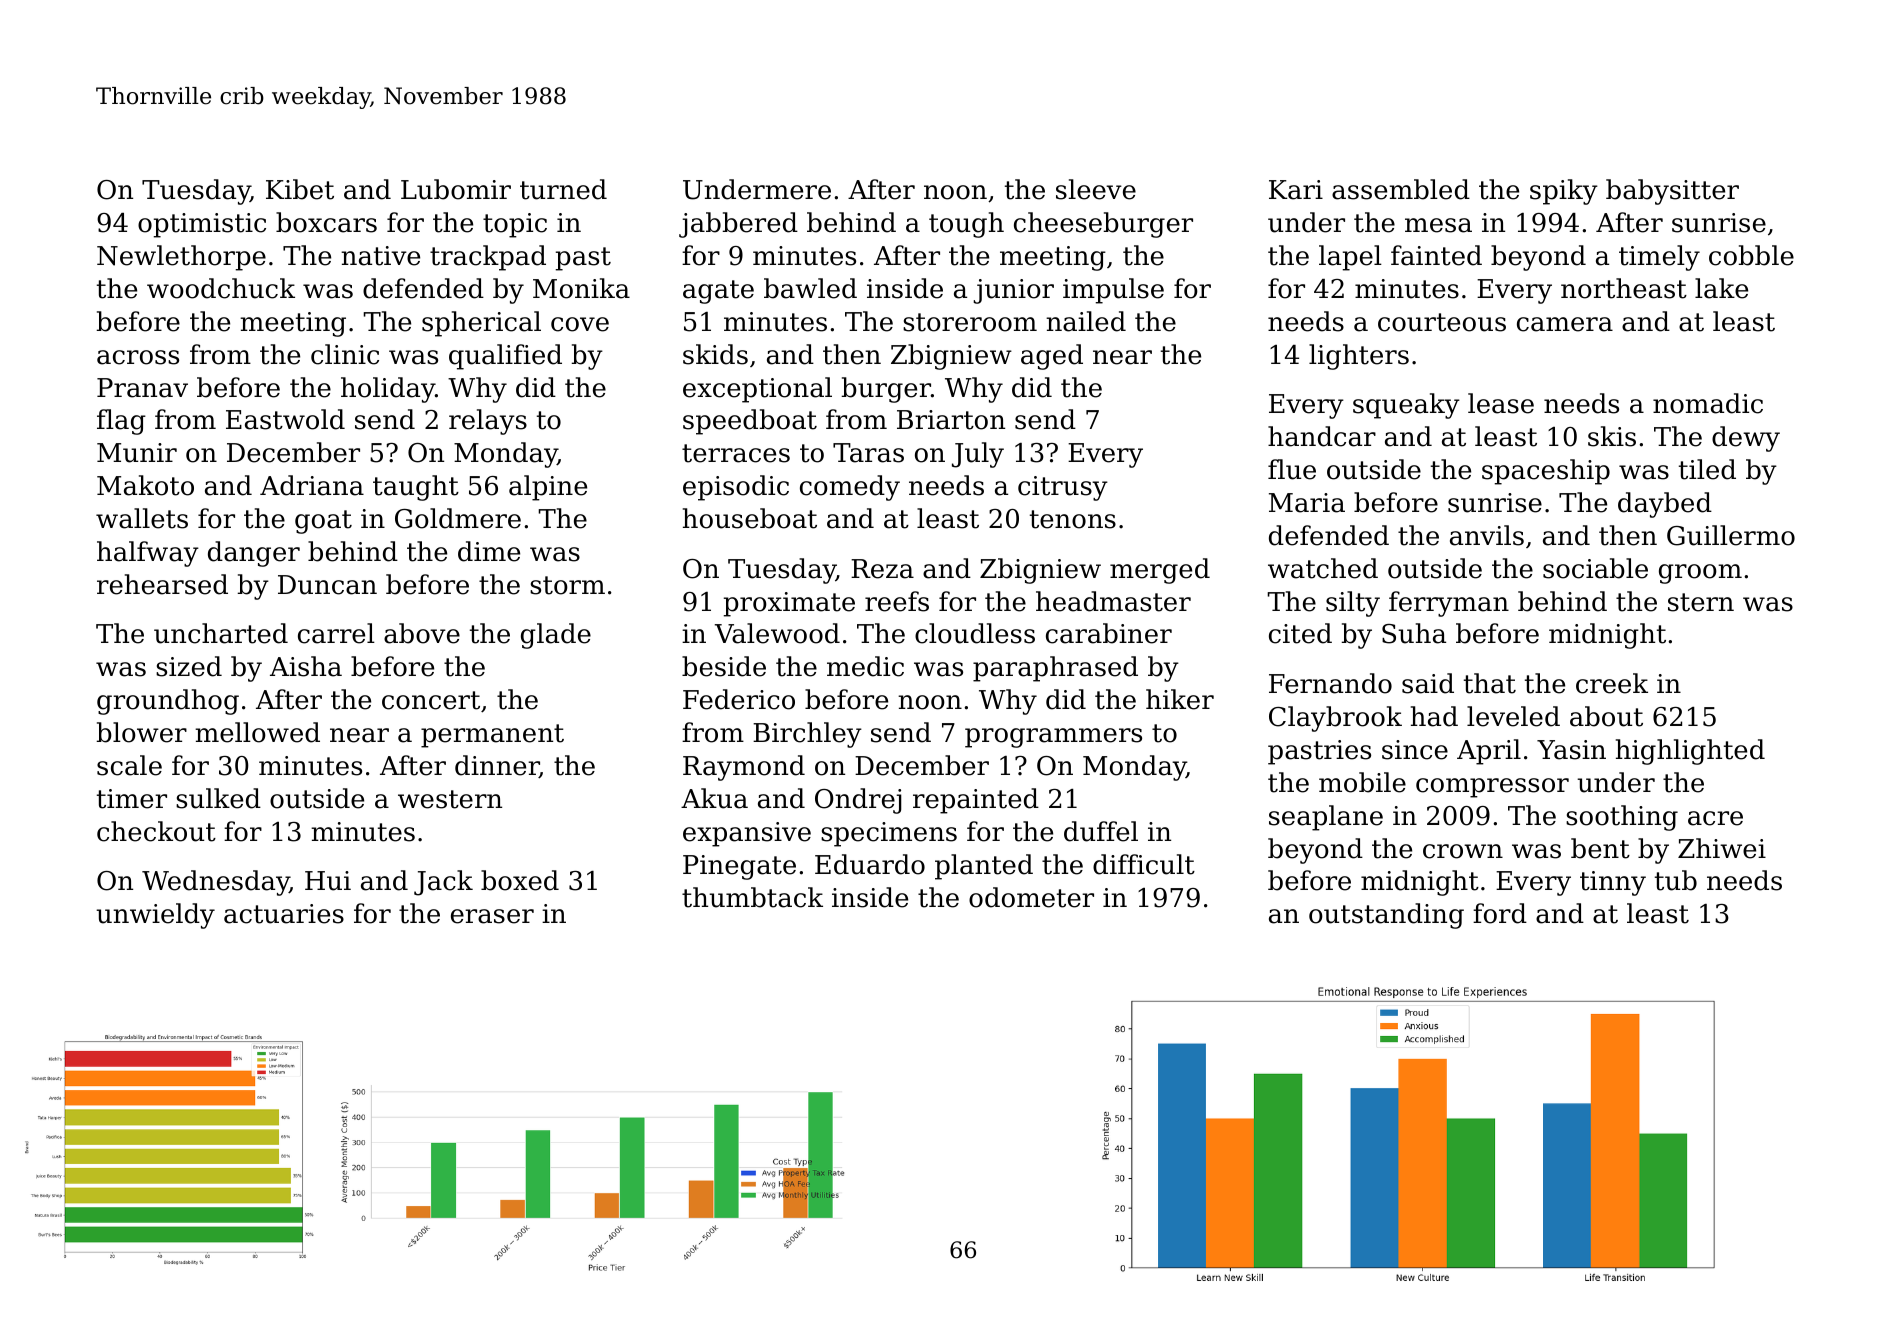 Image resolution: width=1898 pixels, height=1342 pixels. What do you see at coordinates (300, 189) in the screenshot?
I see `Kibet` at bounding box center [300, 189].
